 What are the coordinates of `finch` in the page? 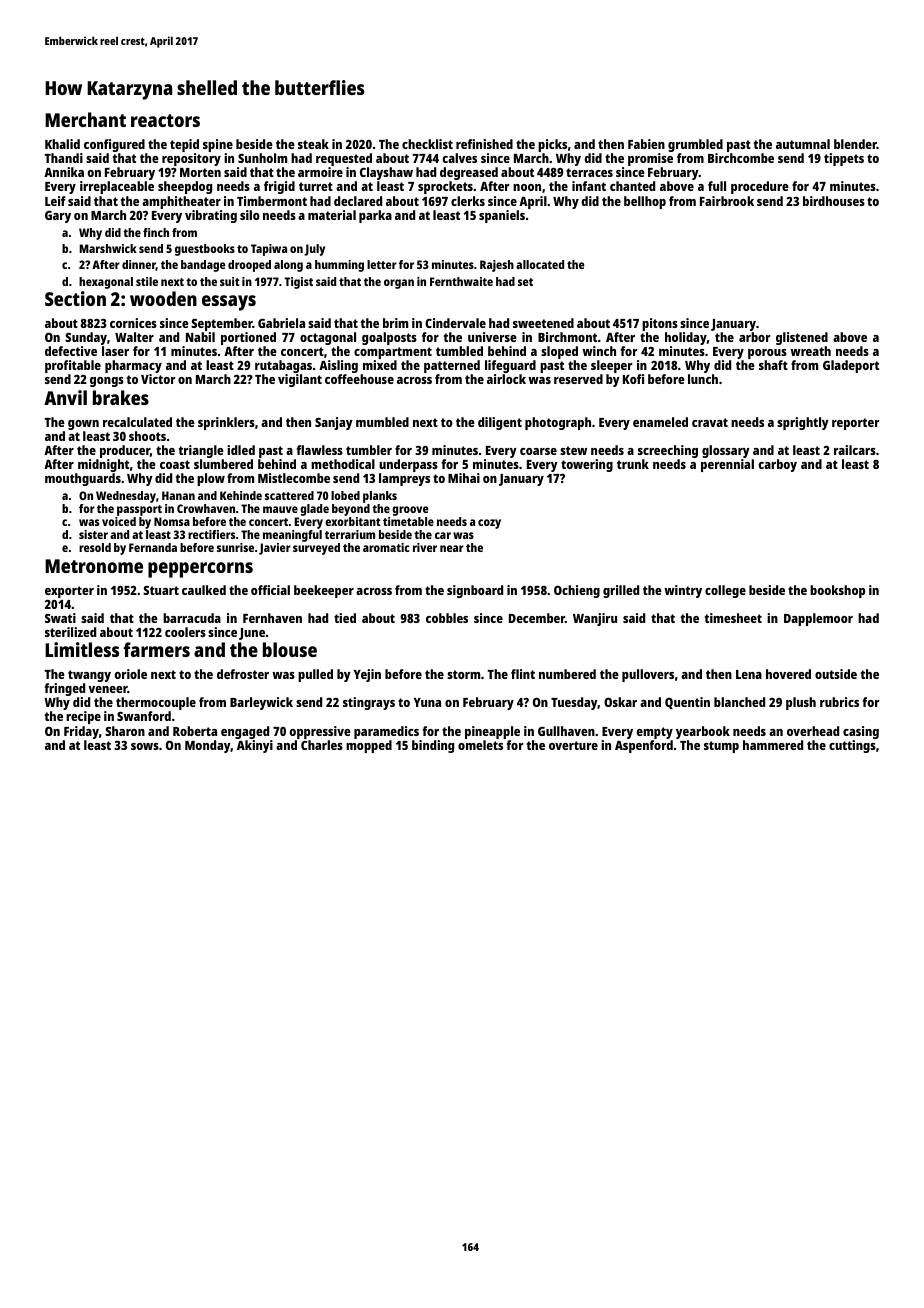 It's located at (156, 232).
